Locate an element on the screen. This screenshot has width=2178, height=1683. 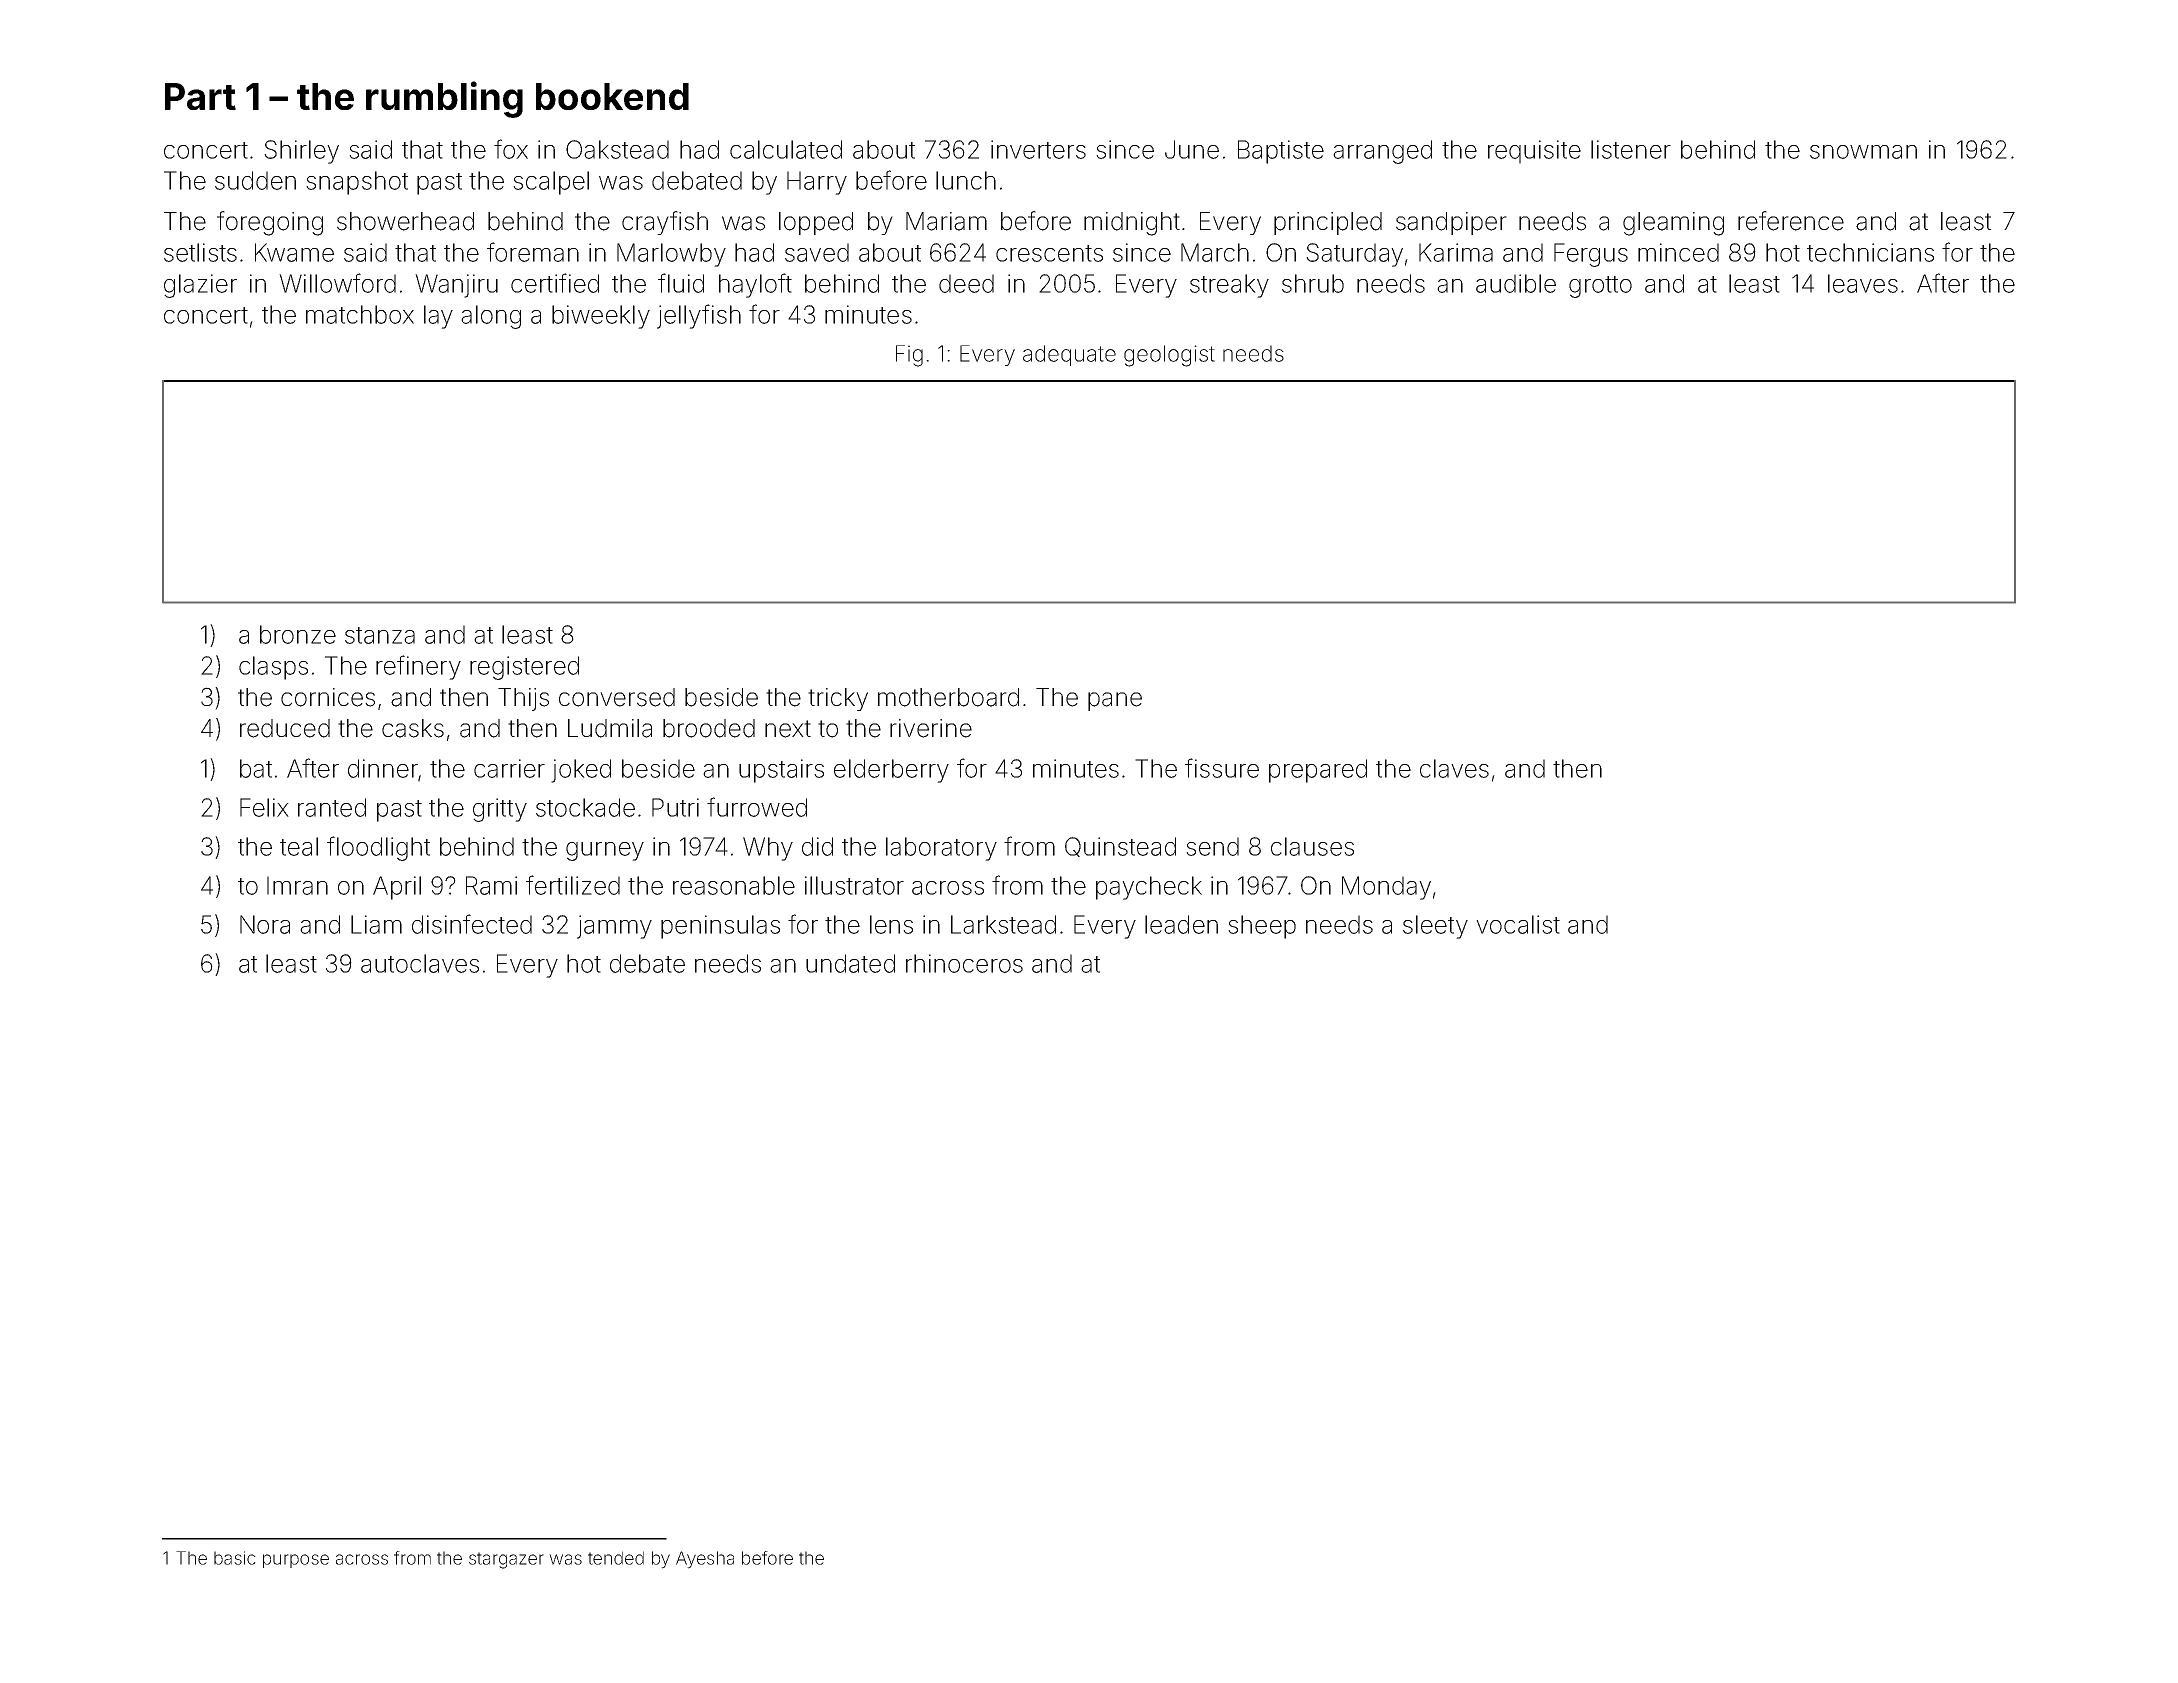
basic is located at coordinates (235, 1558).
